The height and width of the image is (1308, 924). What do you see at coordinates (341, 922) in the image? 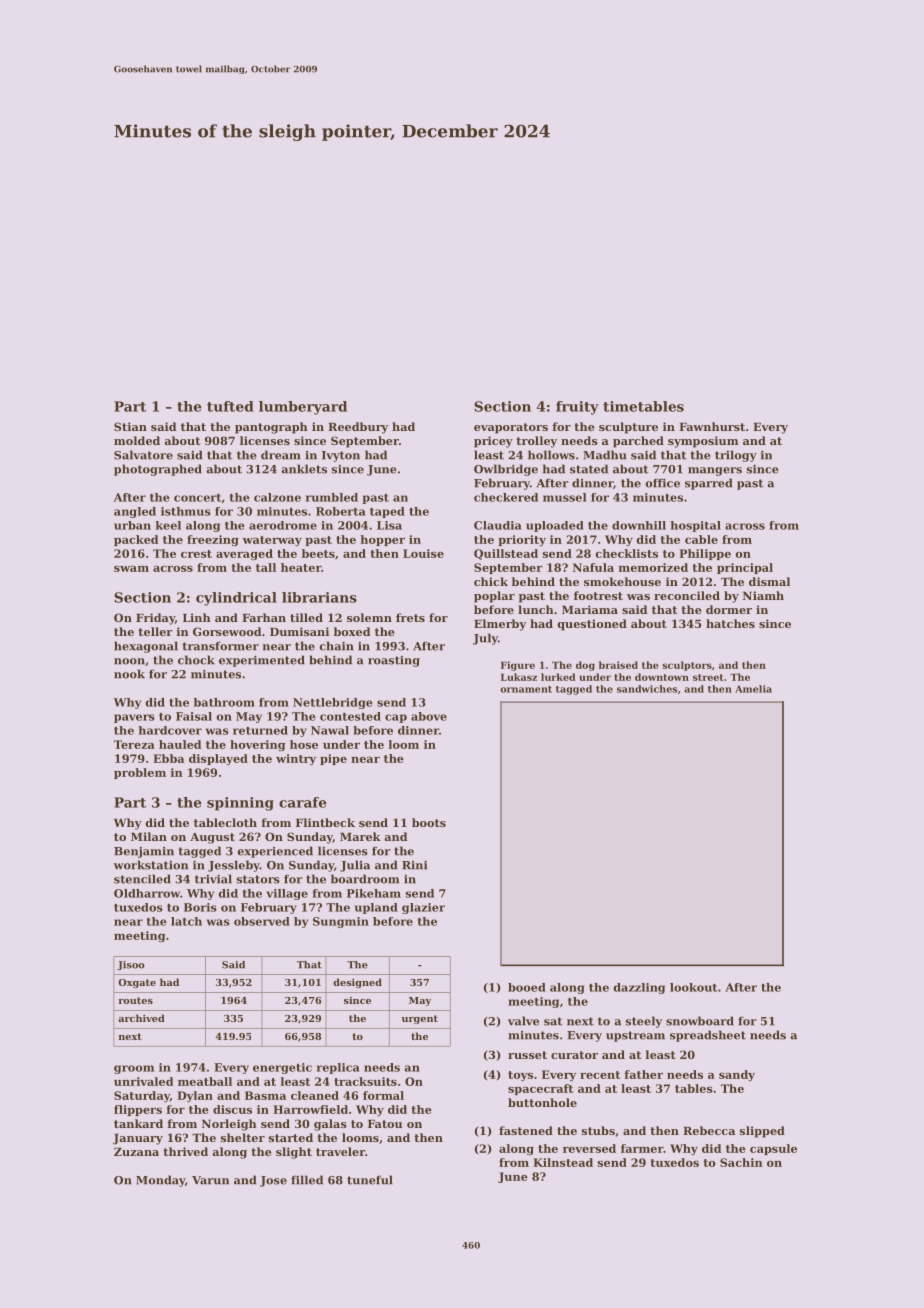
I see `Sungmin` at bounding box center [341, 922].
